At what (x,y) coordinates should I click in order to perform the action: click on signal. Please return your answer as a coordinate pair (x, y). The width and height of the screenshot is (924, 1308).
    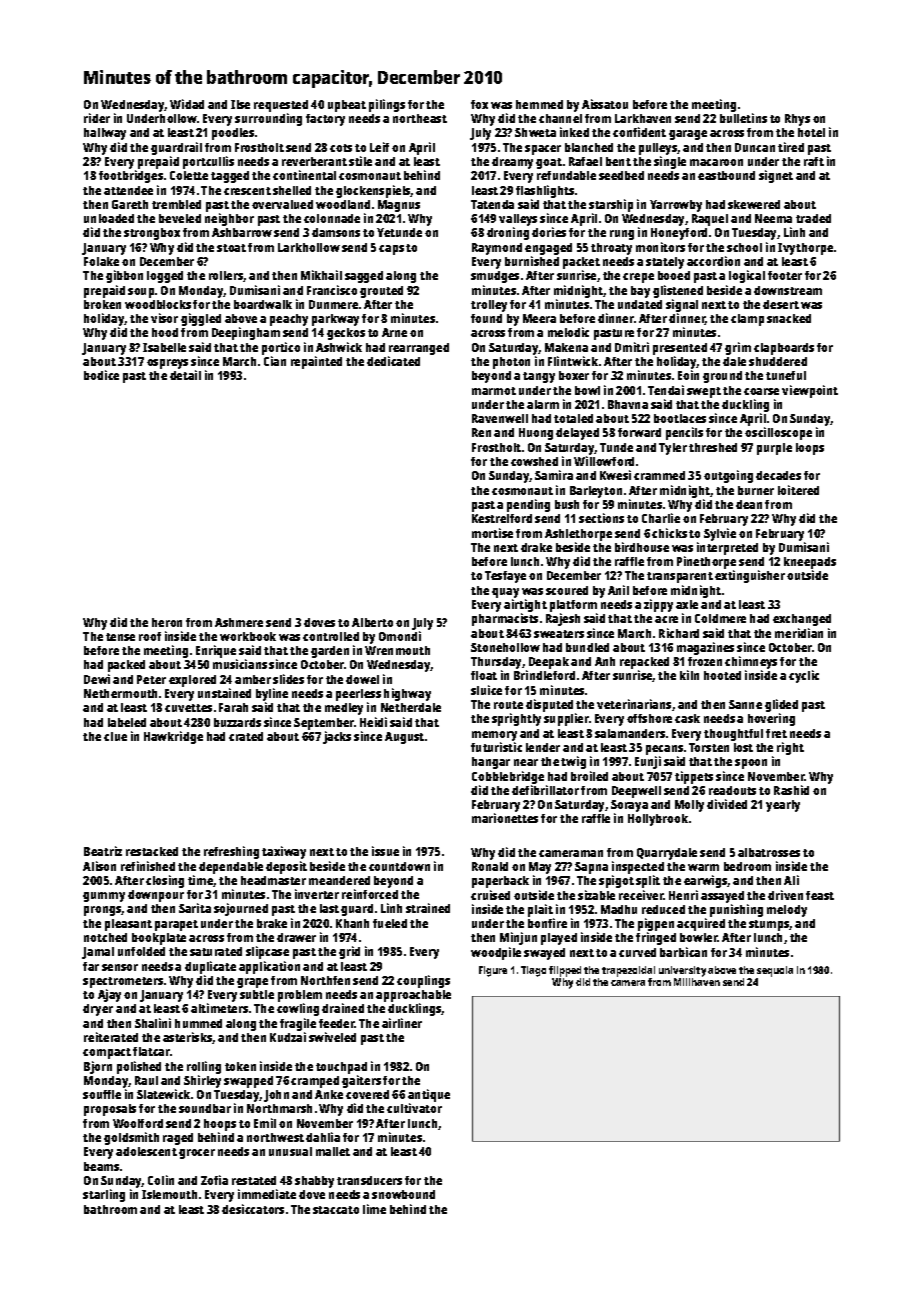
    Looking at the image, I should click on (682, 305).
